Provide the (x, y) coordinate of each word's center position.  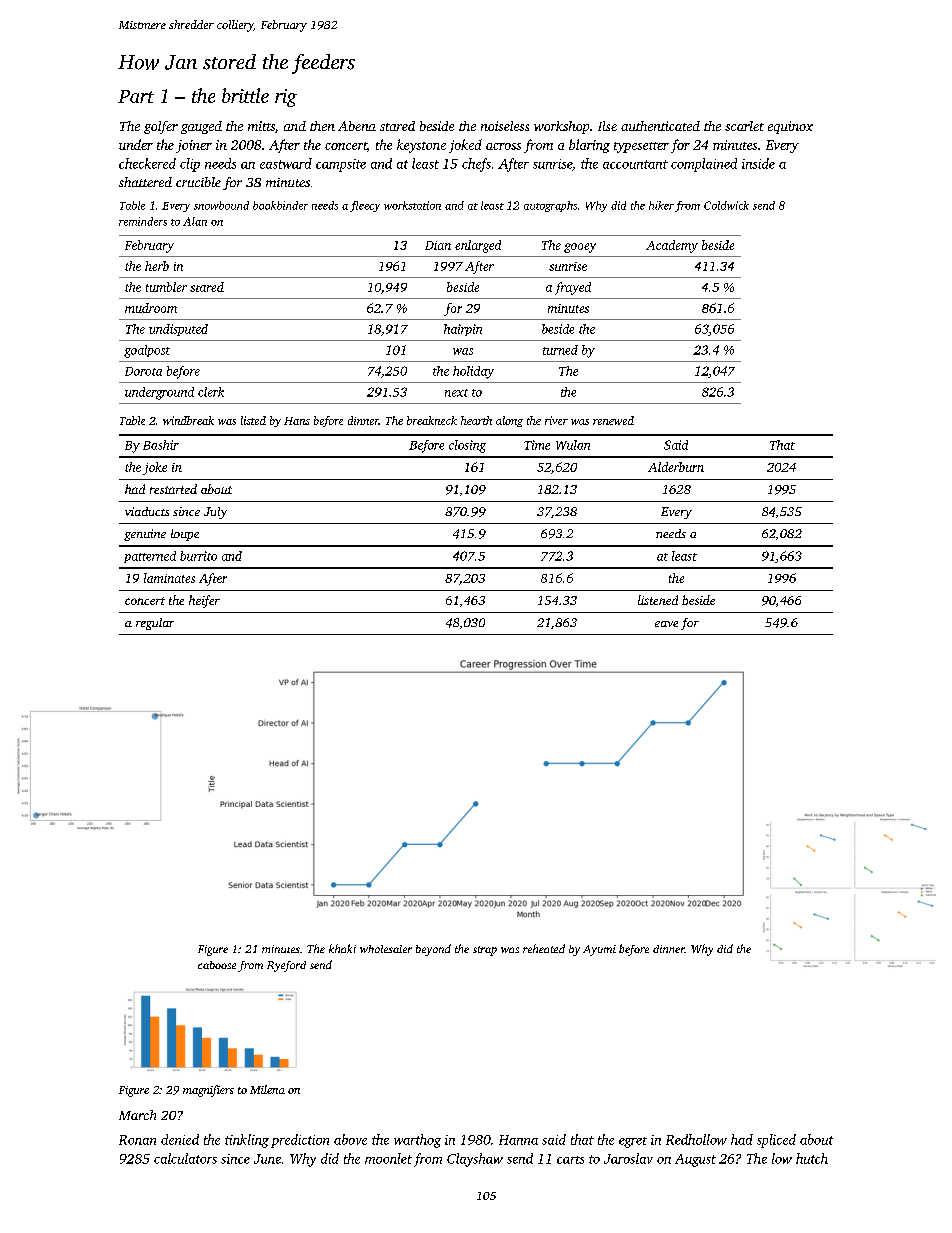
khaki (342, 948)
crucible (198, 182)
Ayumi (599, 950)
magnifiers (208, 1091)
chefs (476, 165)
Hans (297, 421)
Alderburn (676, 467)
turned (560, 350)
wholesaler (386, 949)
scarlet (744, 126)
